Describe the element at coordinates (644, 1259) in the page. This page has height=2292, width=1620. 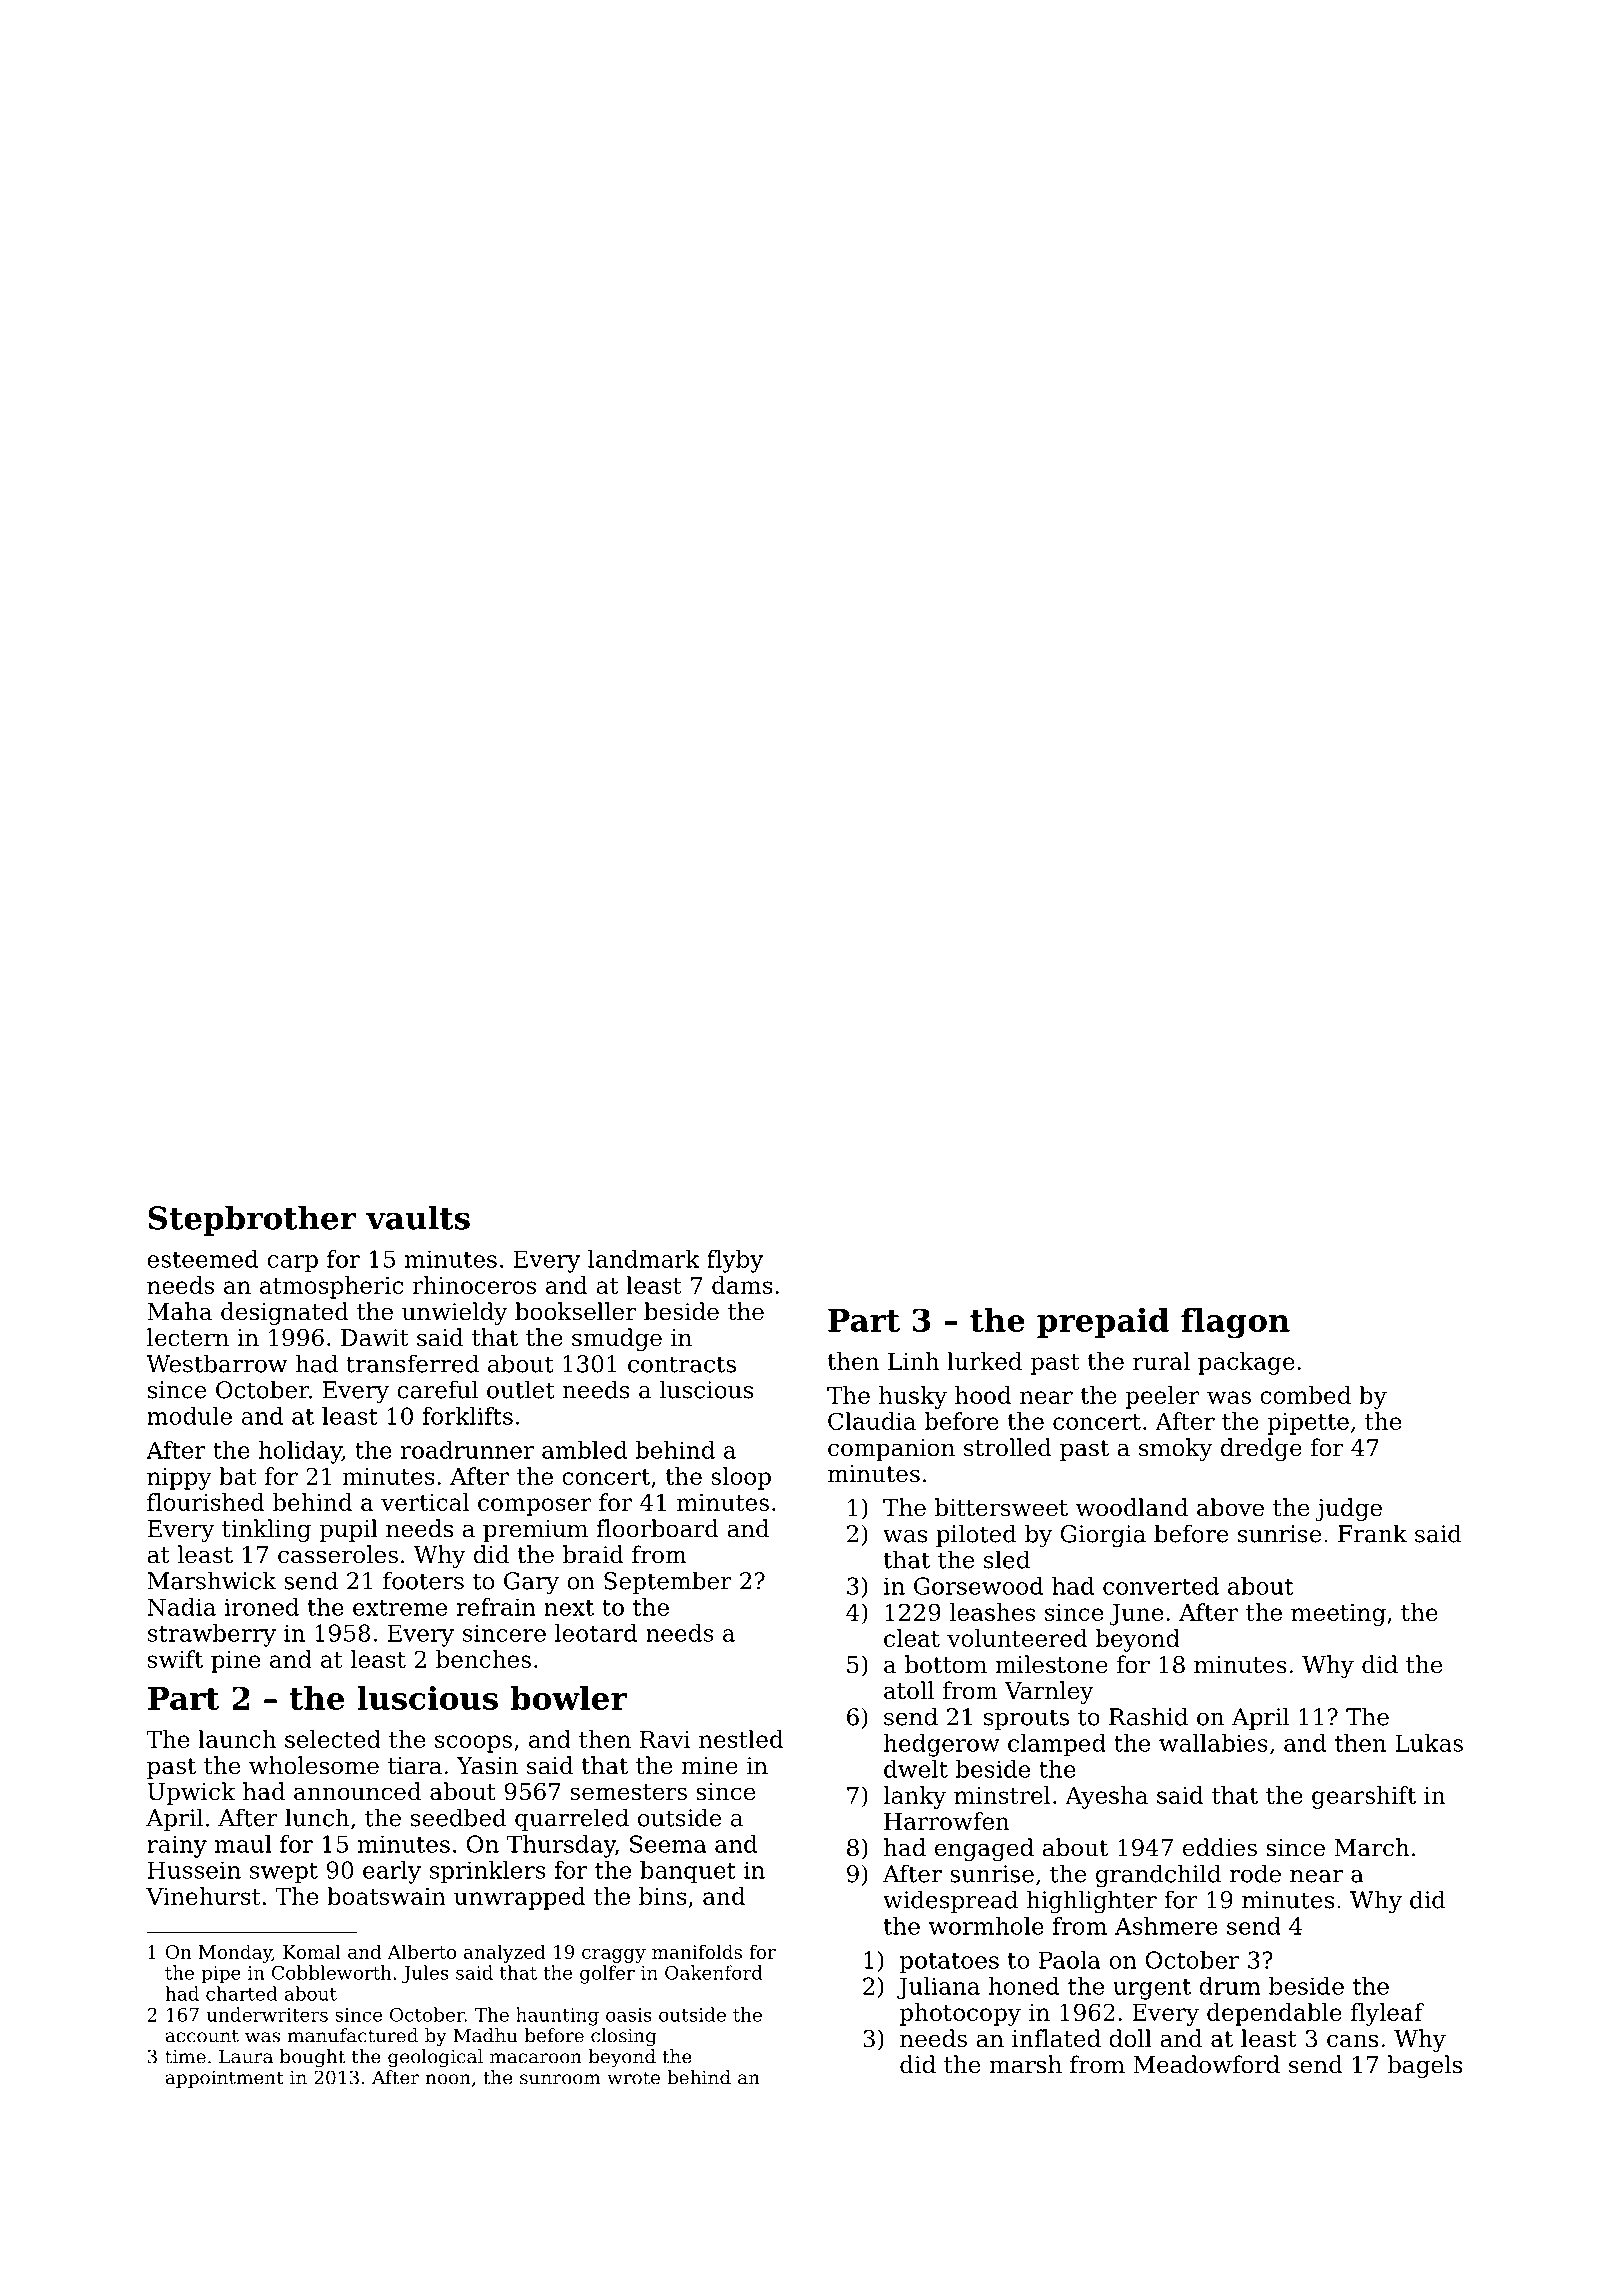
I see `landmark` at that location.
